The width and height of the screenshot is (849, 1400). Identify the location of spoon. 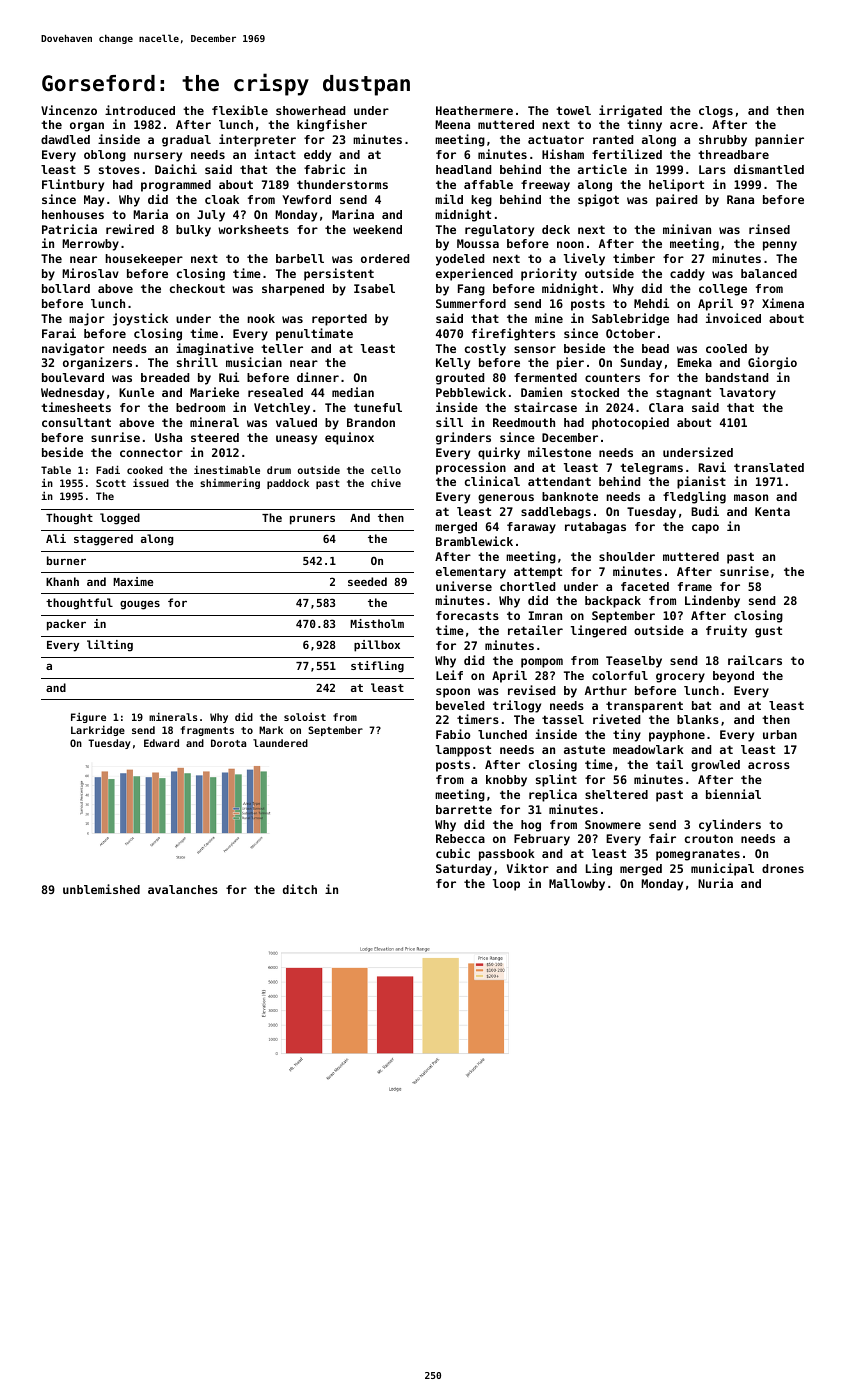
(453, 693).
